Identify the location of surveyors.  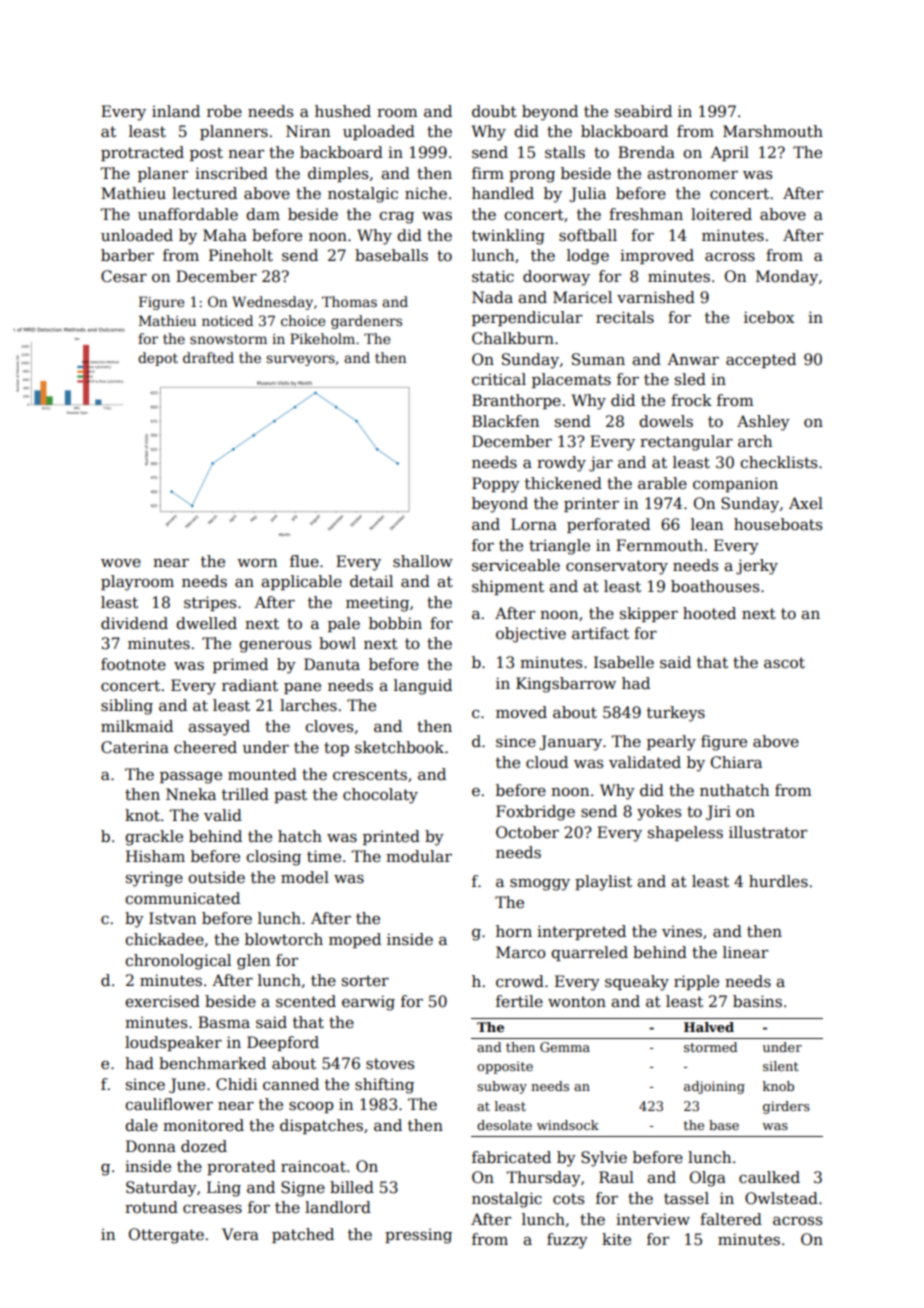
(300, 360).
